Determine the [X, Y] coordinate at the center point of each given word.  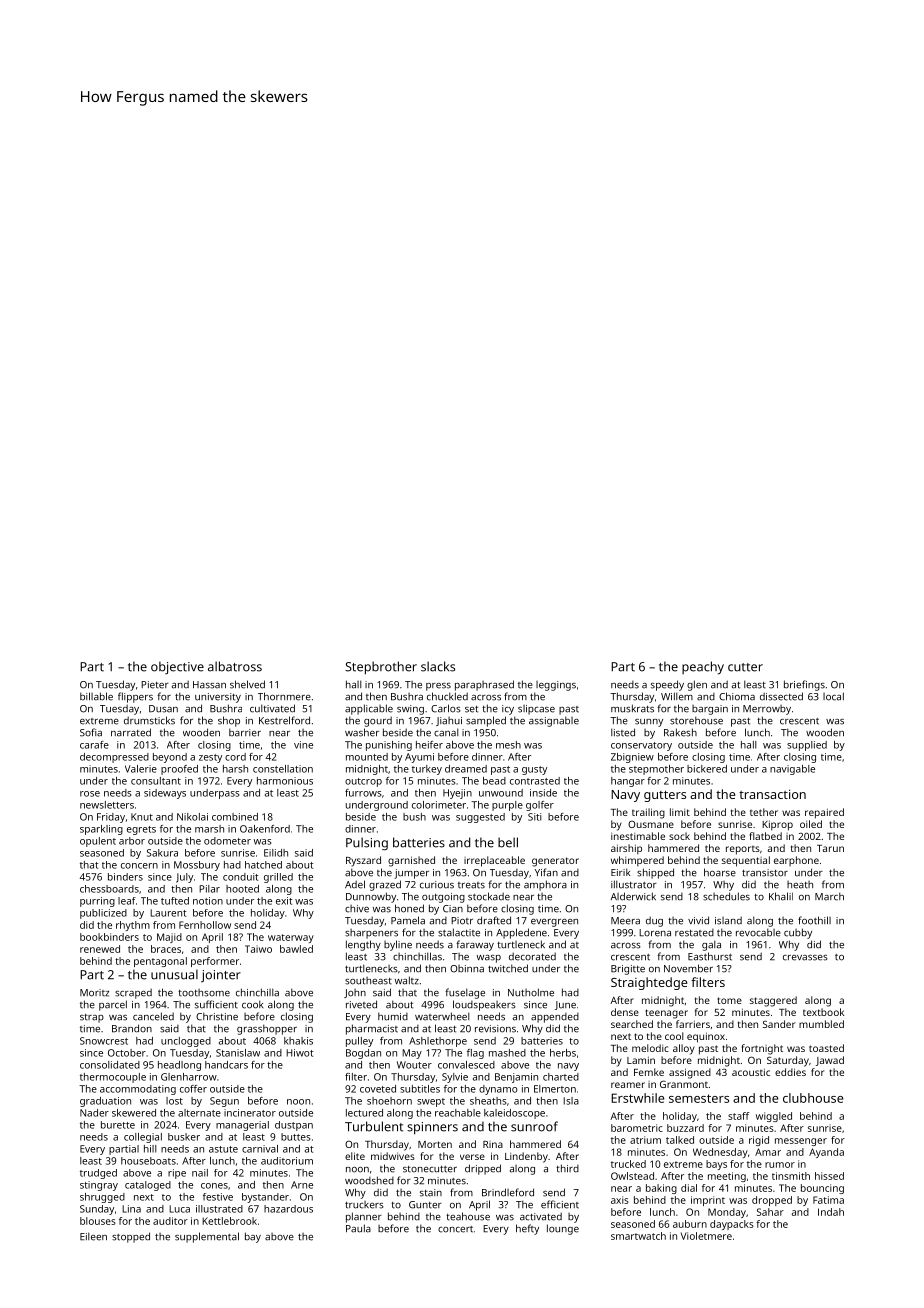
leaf [127, 901]
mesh [508, 745]
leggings [556, 686]
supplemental [207, 1237]
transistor [765, 873]
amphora [545, 885]
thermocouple [113, 1078]
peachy [703, 668]
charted [561, 1077]
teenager [666, 1014]
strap [92, 1018]
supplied [807, 746]
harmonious [285, 781]
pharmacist [372, 1029]
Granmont [684, 1084]
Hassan [209, 685]
